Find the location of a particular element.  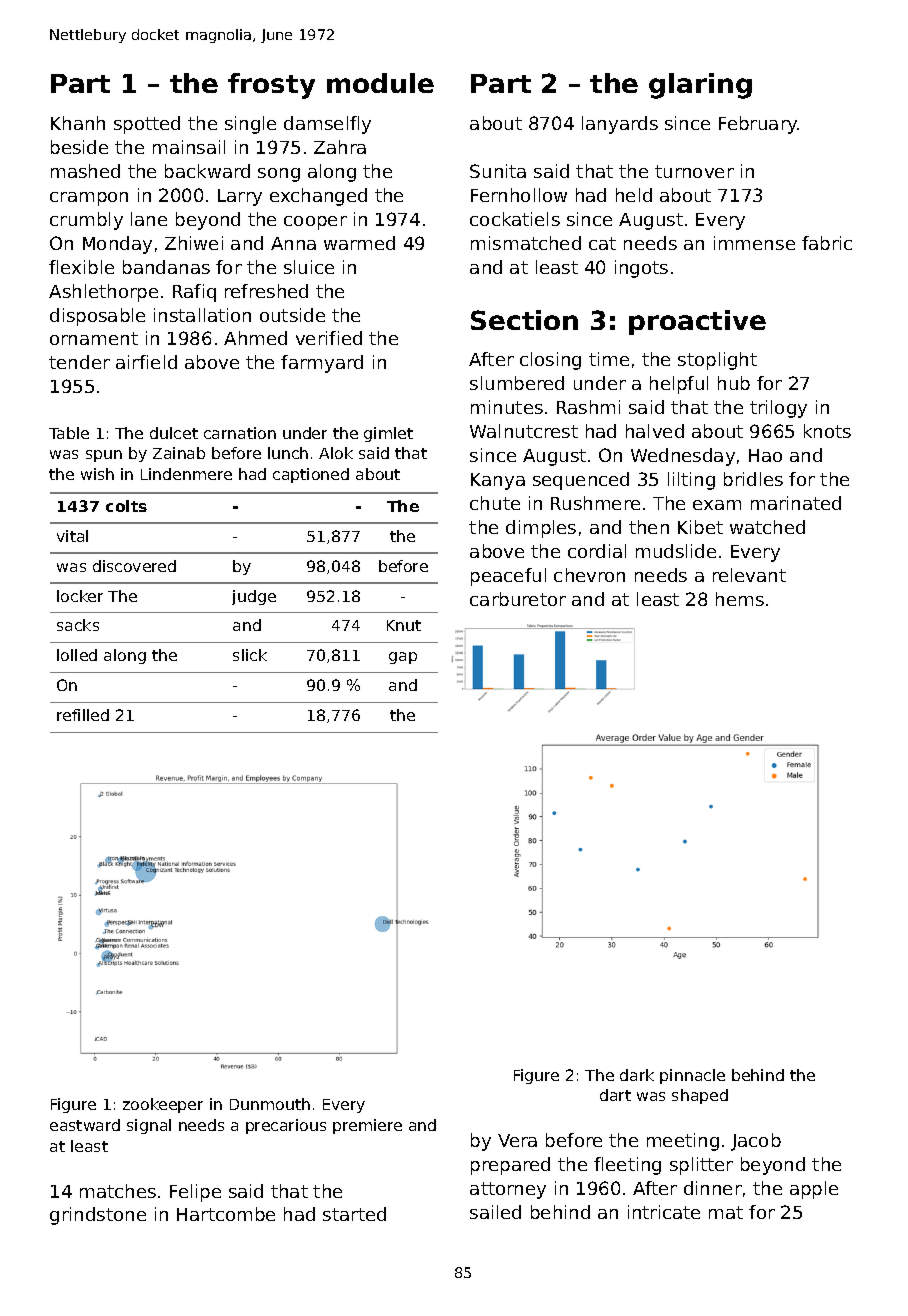

apple is located at coordinates (814, 1190).
